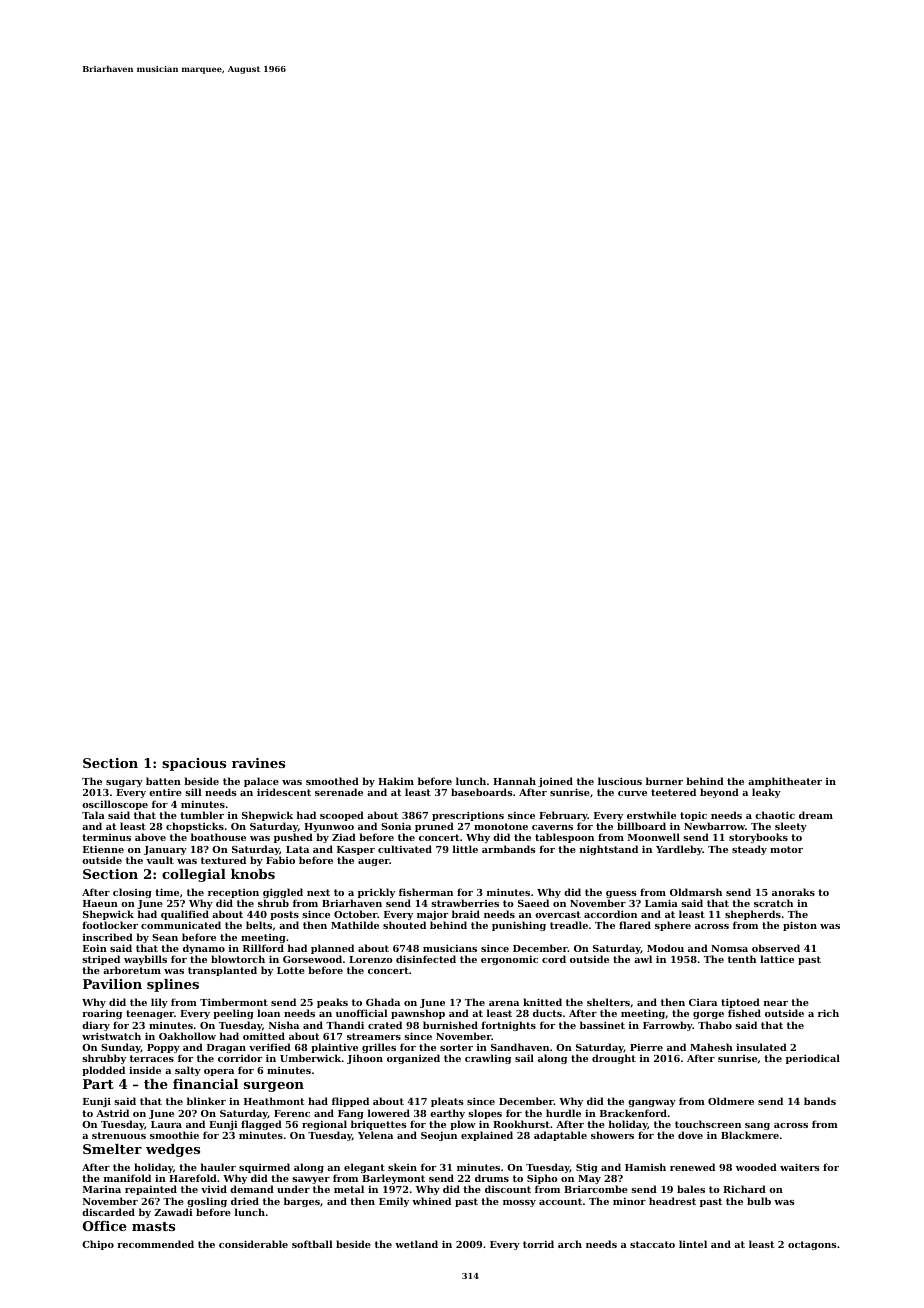  Describe the element at coordinates (800, 1167) in the screenshot. I see `waiters` at that location.
